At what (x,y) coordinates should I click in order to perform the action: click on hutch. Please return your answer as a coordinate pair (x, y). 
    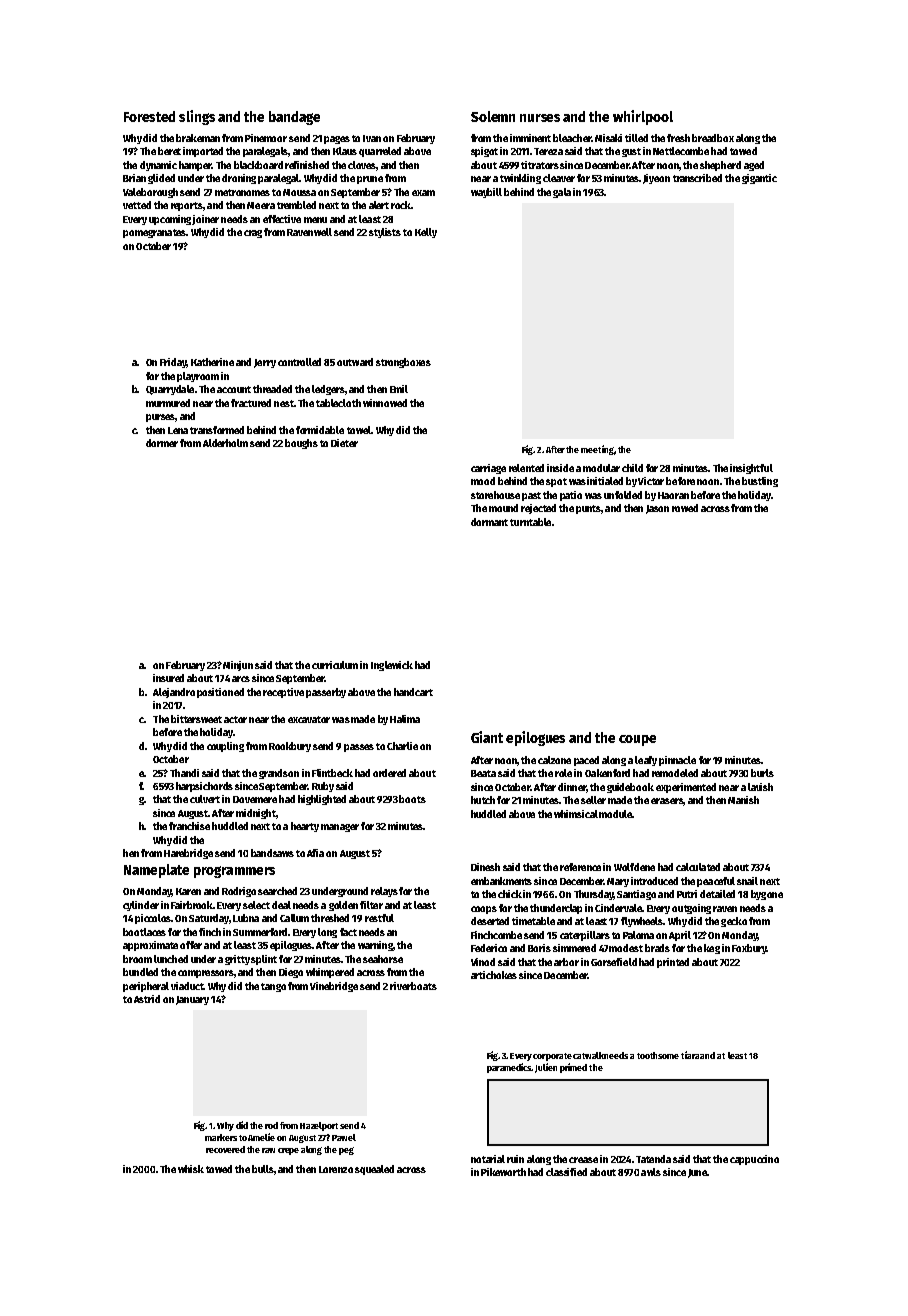
    Looking at the image, I should click on (483, 800).
